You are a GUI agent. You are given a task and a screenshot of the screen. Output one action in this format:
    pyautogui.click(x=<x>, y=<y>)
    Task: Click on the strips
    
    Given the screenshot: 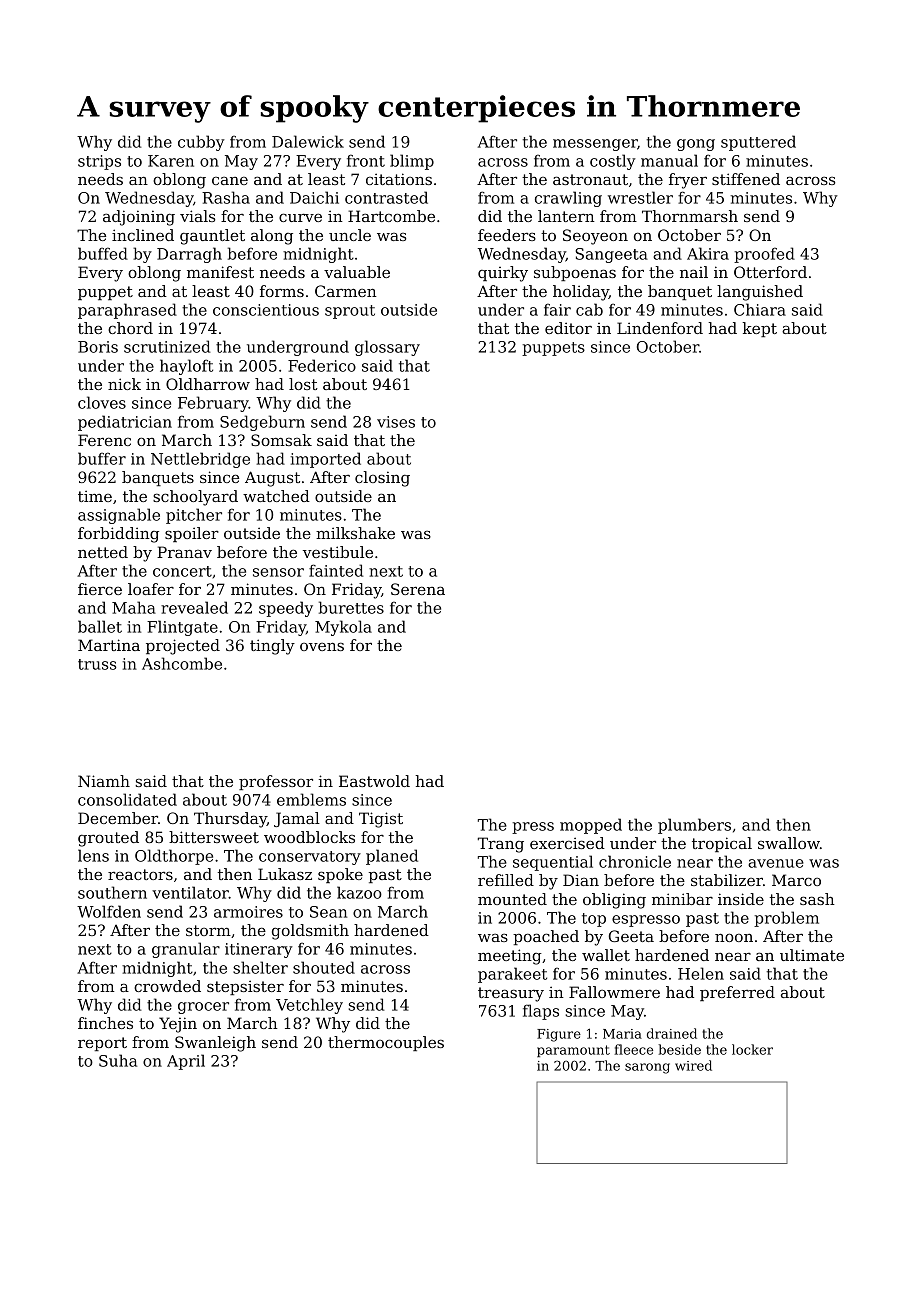 What is the action you would take?
    pyautogui.click(x=99, y=162)
